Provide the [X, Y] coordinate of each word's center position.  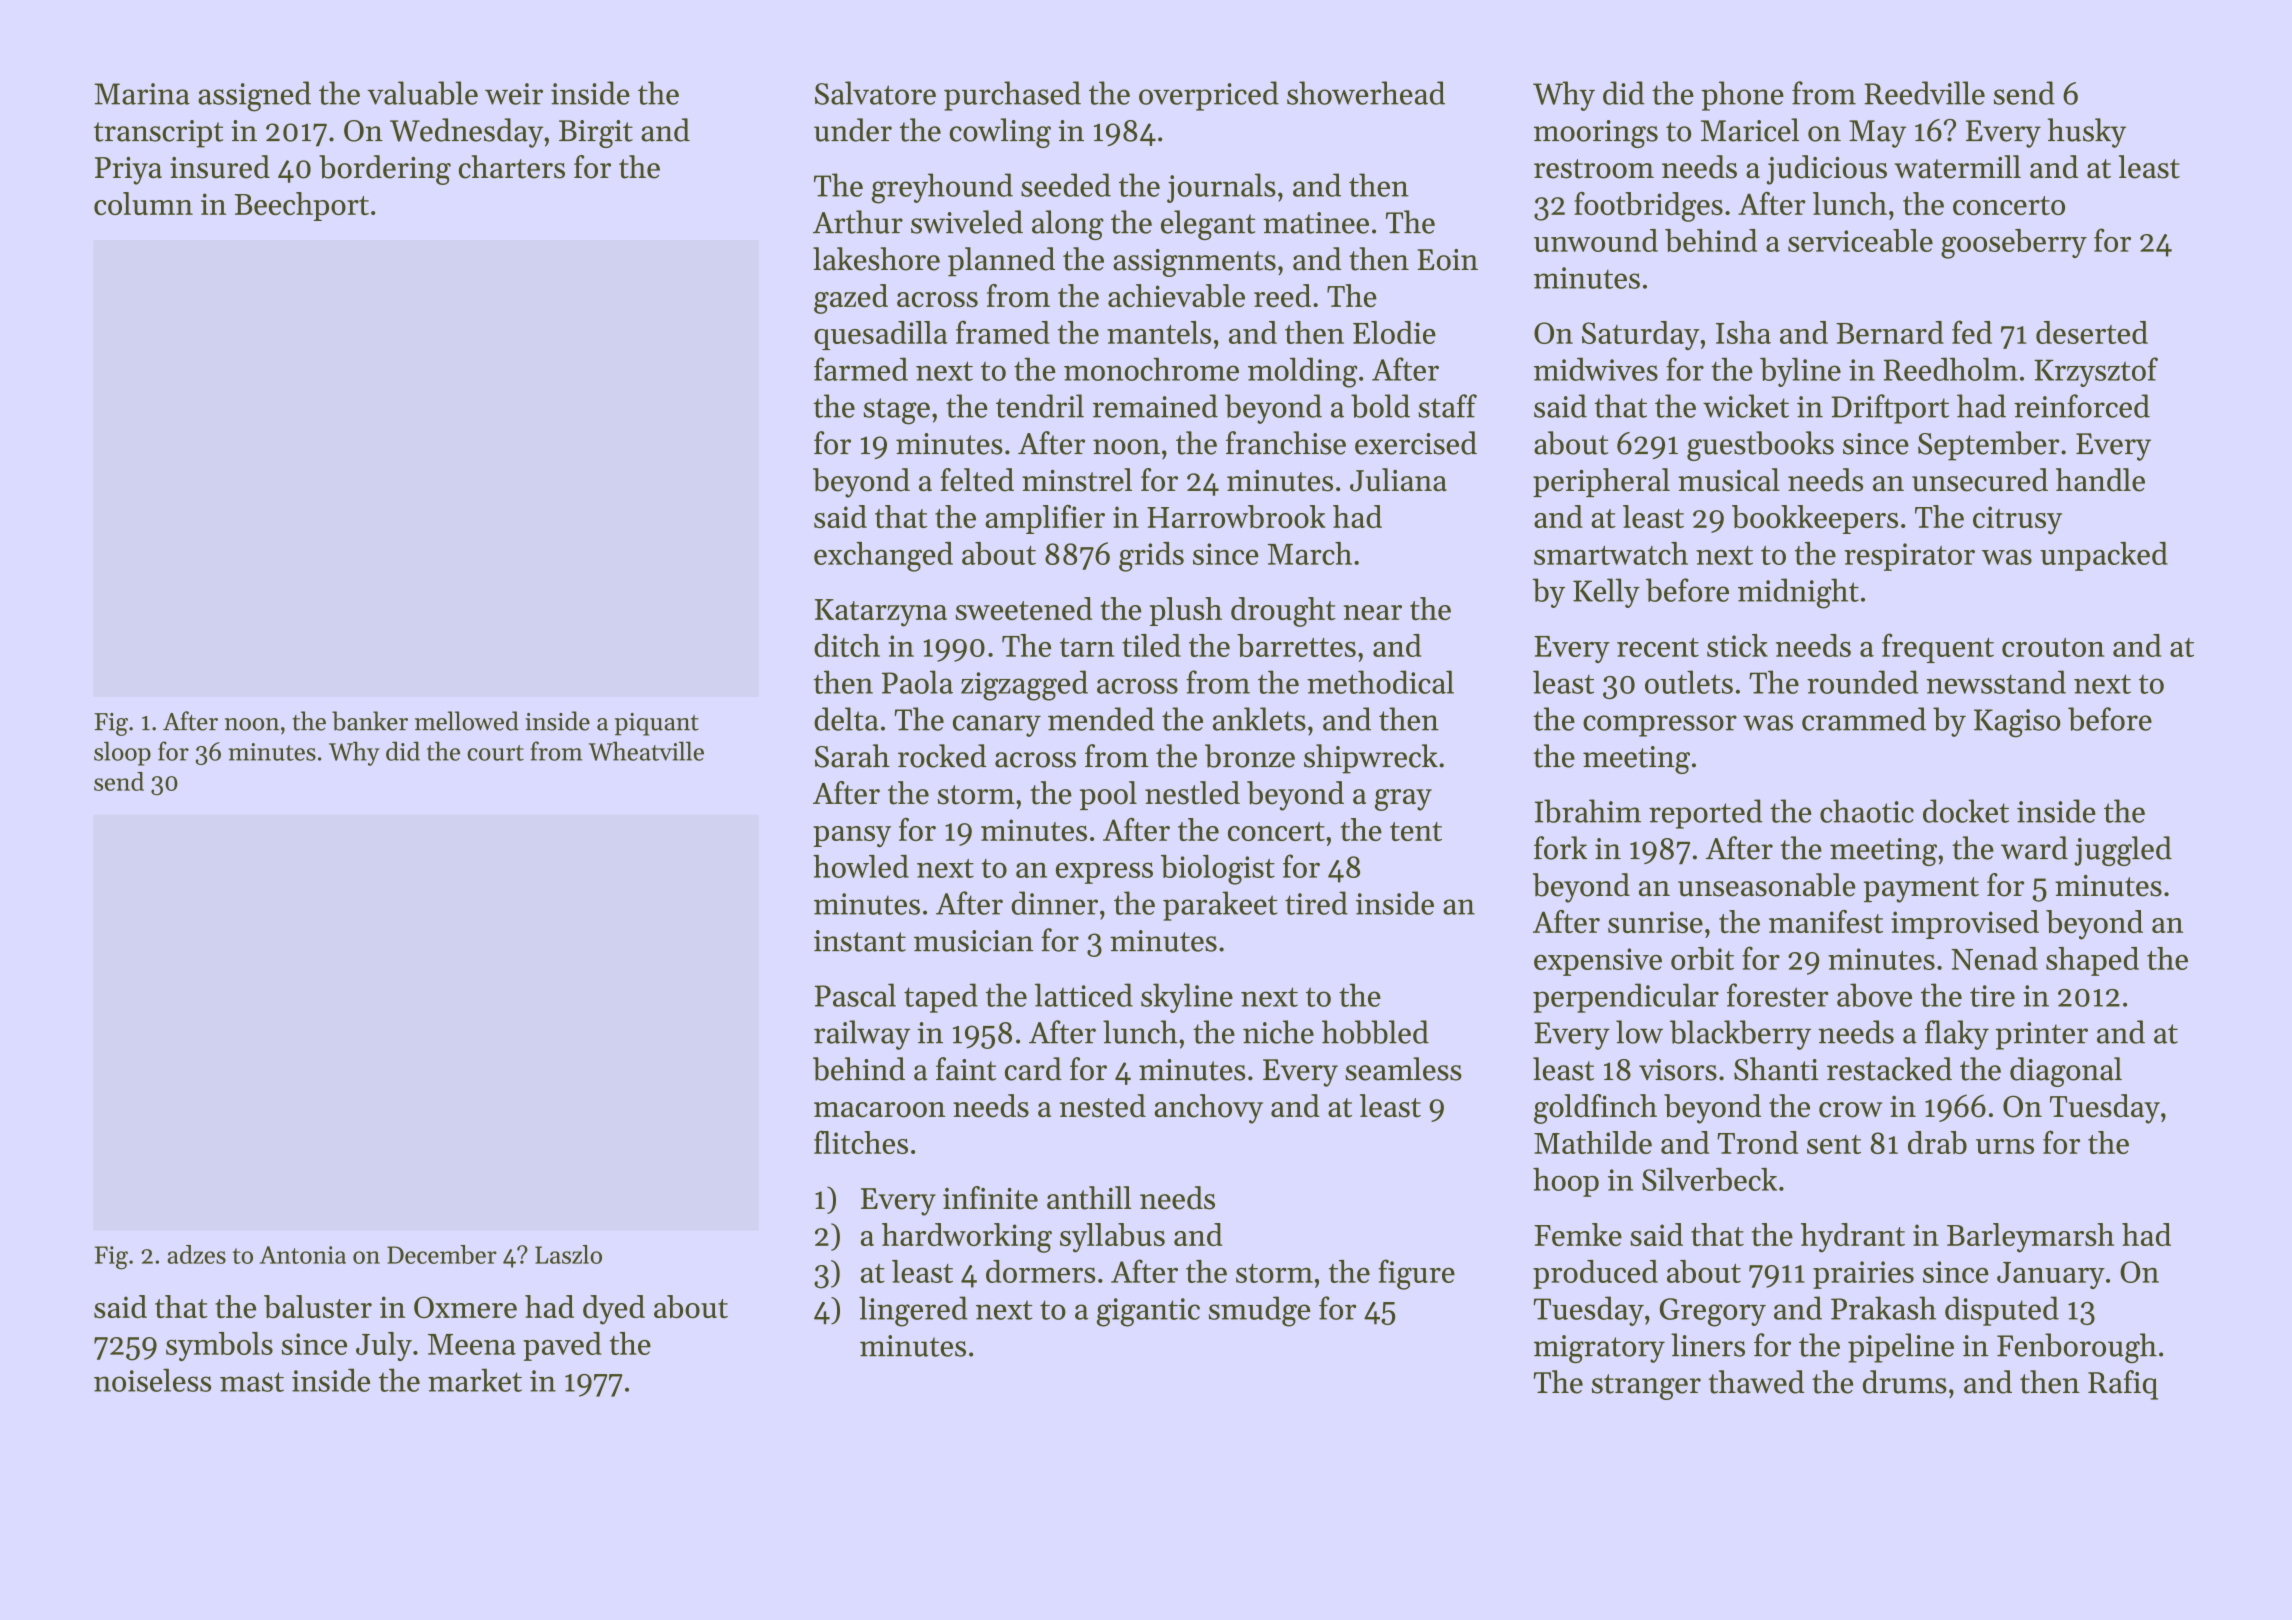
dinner [1054, 903]
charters [512, 167]
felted [977, 480]
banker [370, 721]
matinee [1316, 223]
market [475, 1380]
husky [2087, 133]
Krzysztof [2096, 372]
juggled [2123, 851]
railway [862, 1035]
